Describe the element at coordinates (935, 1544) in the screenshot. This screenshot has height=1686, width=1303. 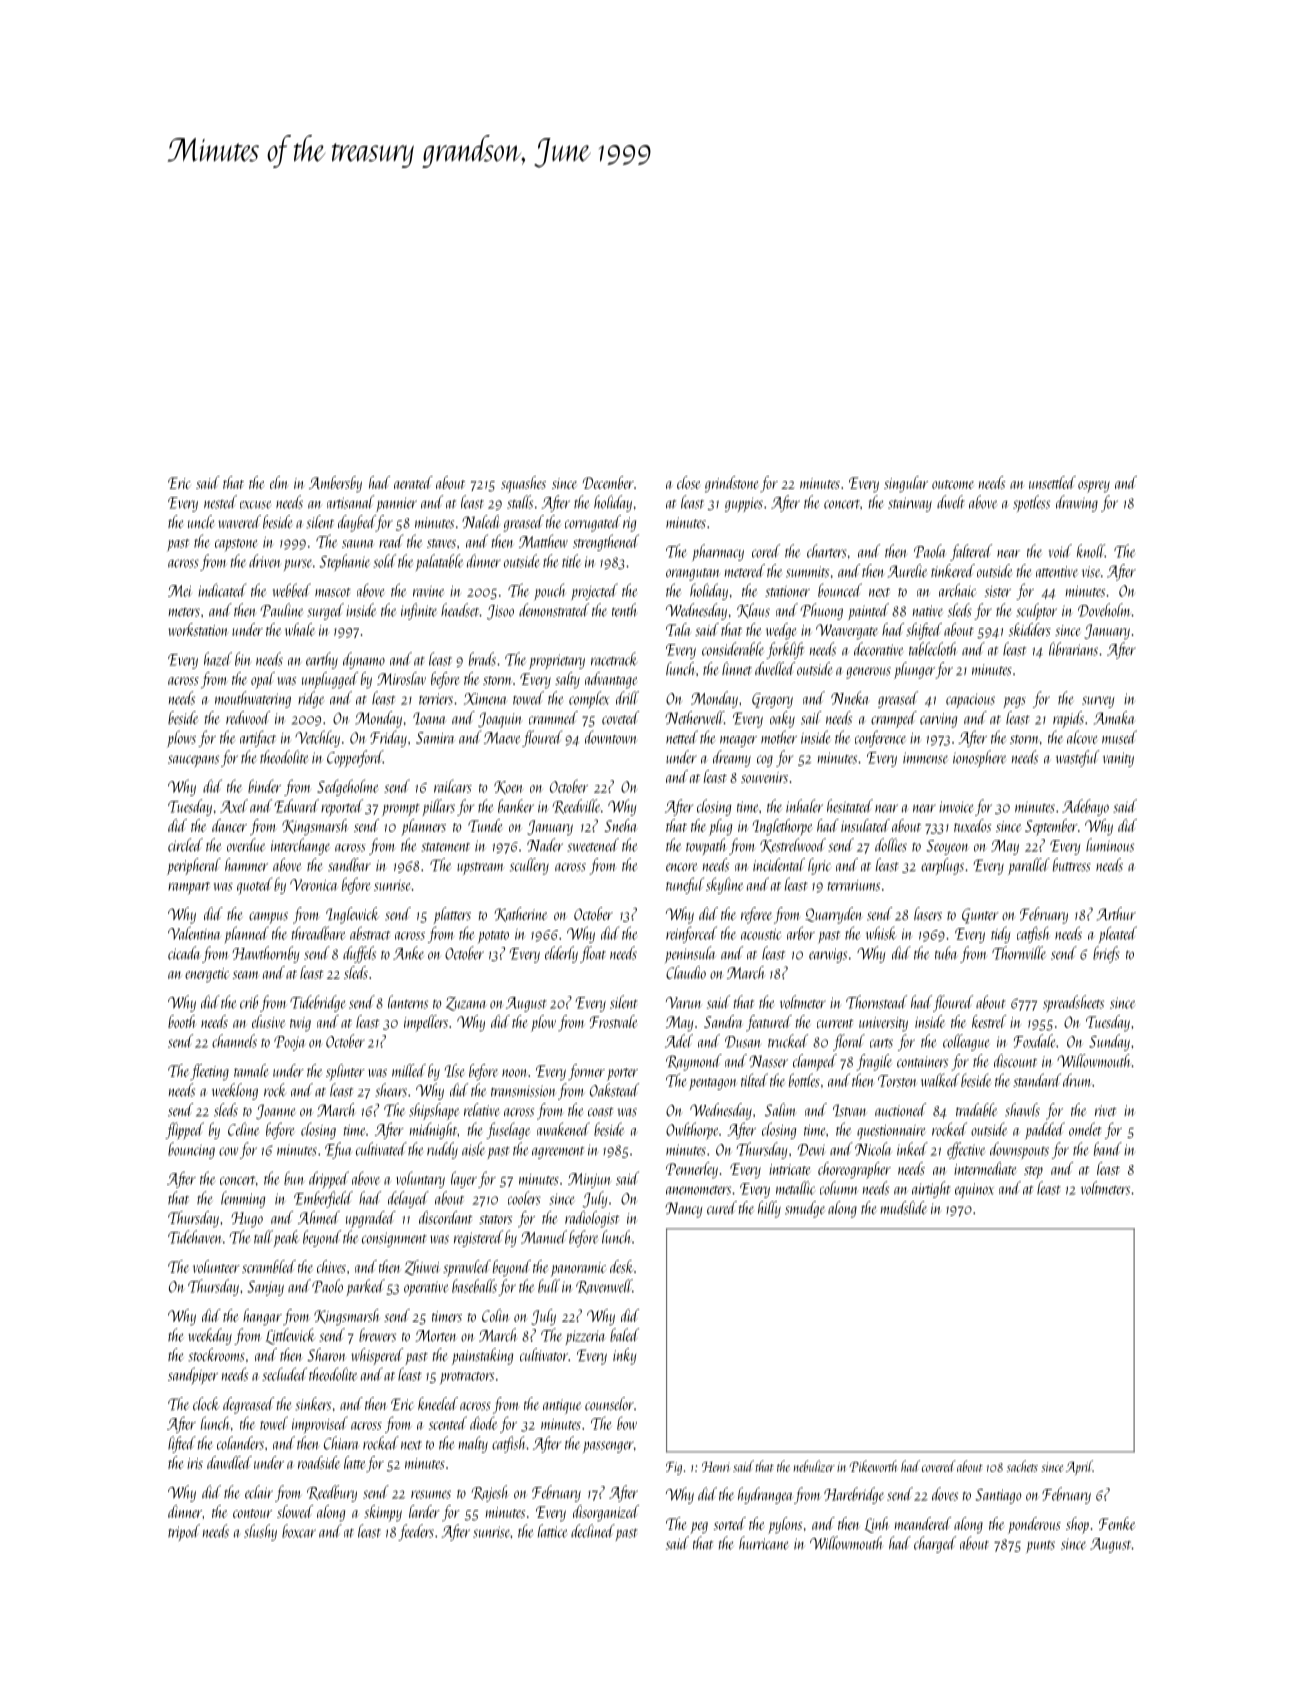
I see `charged` at that location.
